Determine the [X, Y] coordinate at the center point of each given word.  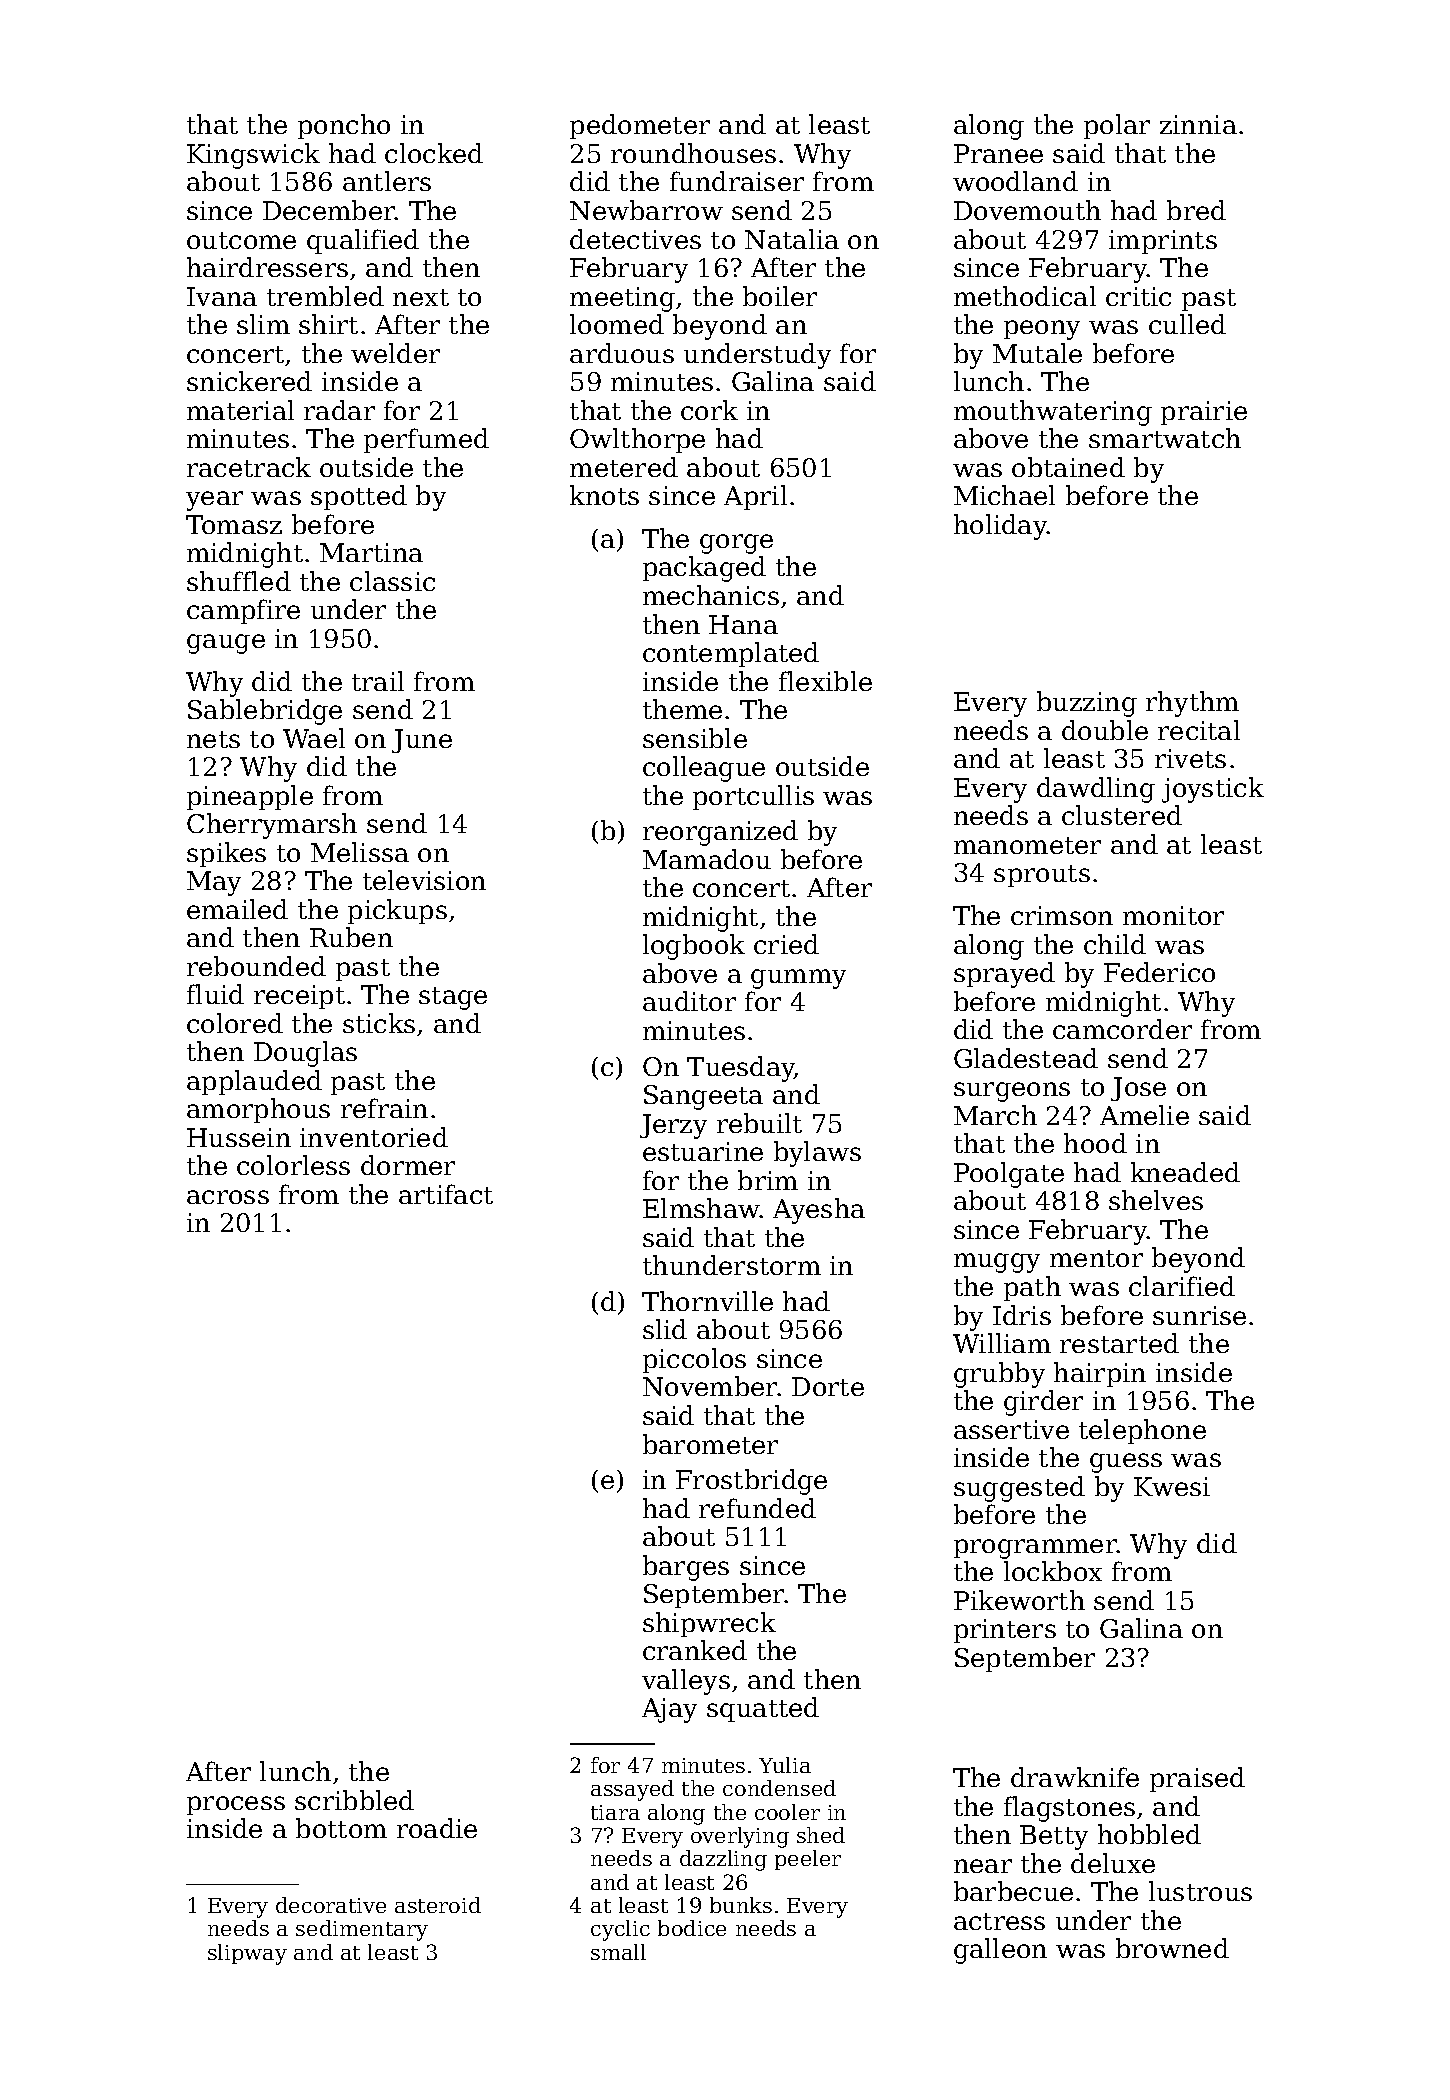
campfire [243, 611]
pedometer [640, 126]
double [1105, 730]
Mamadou [707, 859]
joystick [1213, 790]
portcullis [753, 797]
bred [1196, 210]
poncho [344, 126]
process [236, 1805]
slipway [247, 1954]
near [983, 1866]
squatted [763, 1709]
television [424, 880]
